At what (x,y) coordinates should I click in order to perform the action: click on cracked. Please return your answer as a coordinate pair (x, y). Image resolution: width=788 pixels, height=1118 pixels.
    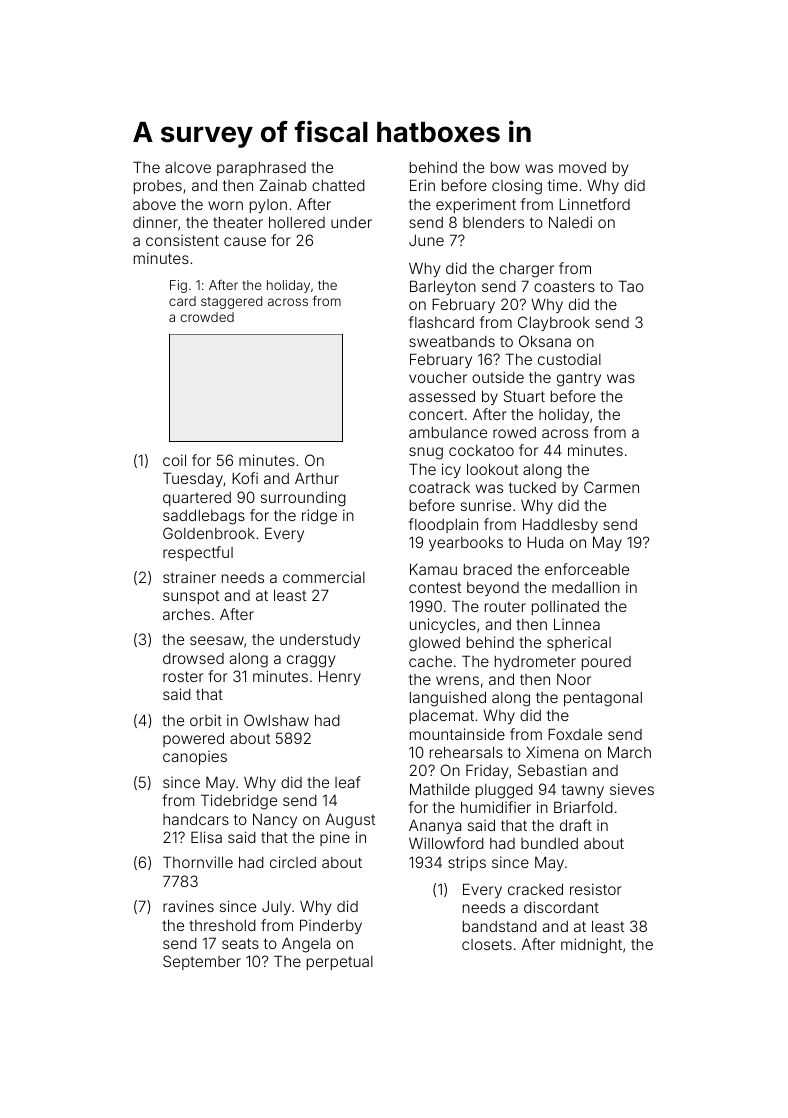
    Looking at the image, I should click on (535, 889).
